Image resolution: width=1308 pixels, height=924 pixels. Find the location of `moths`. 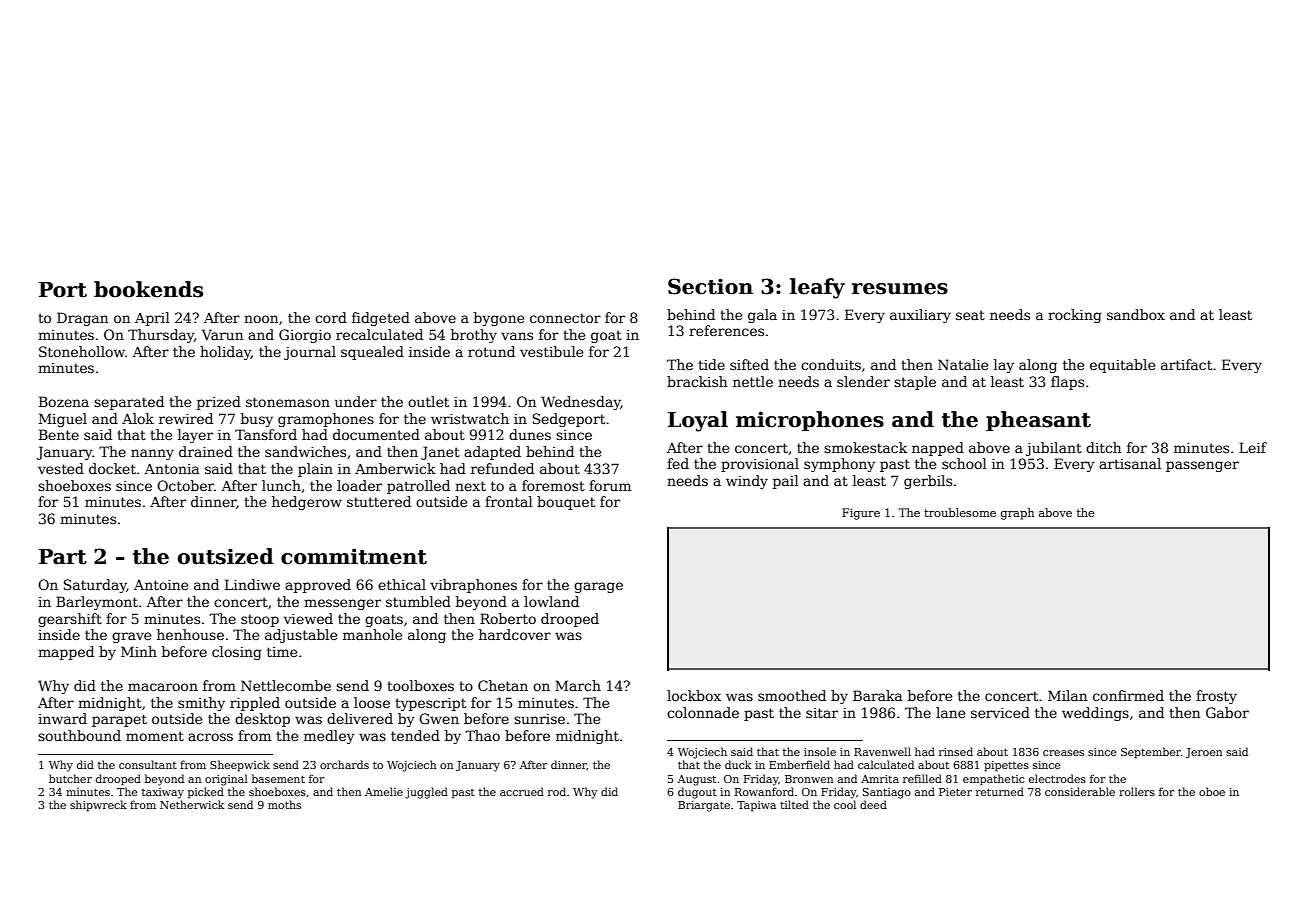

moths is located at coordinates (284, 804).
